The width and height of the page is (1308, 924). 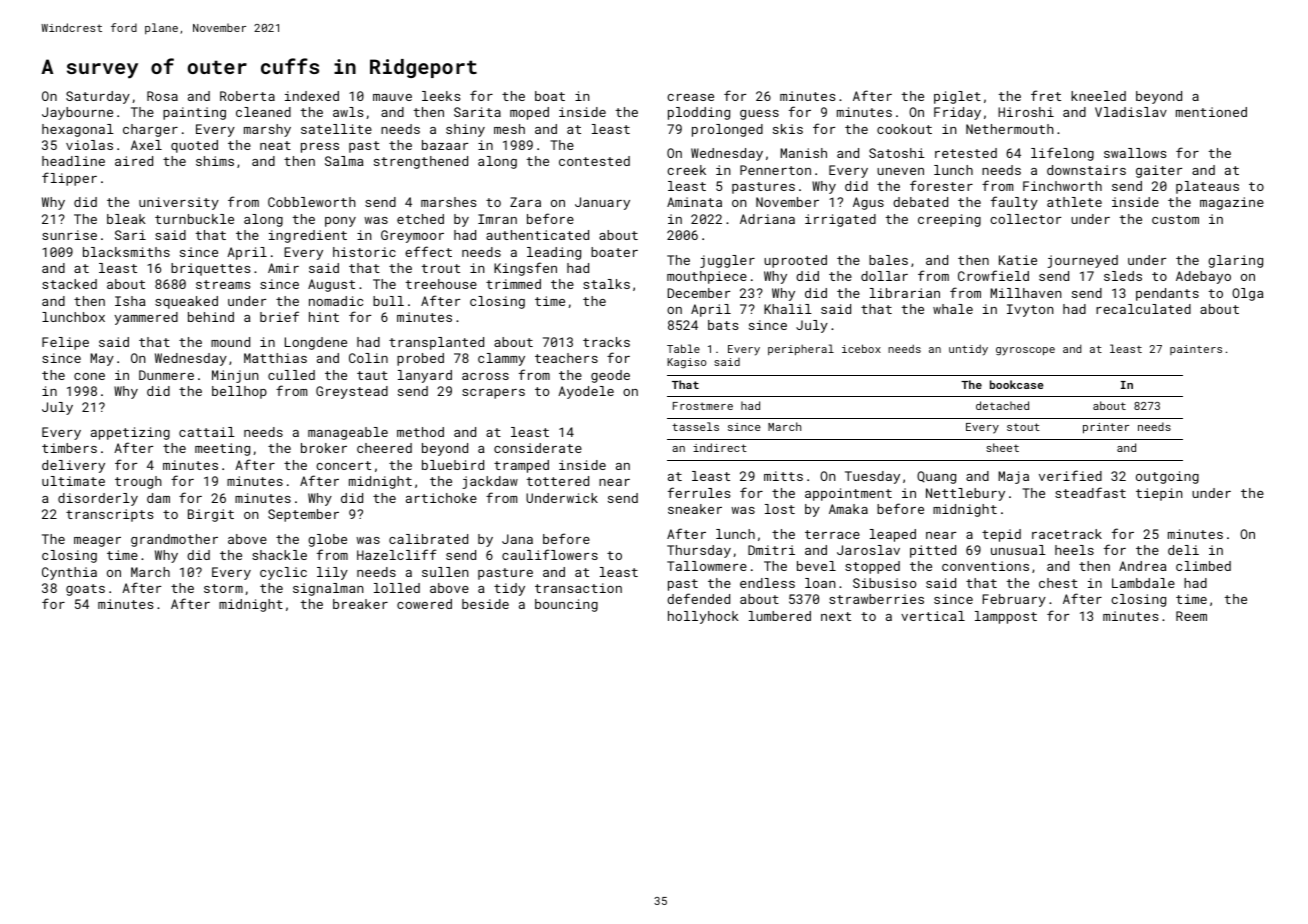 What do you see at coordinates (720, 447) in the page?
I see `indirect` at bounding box center [720, 447].
